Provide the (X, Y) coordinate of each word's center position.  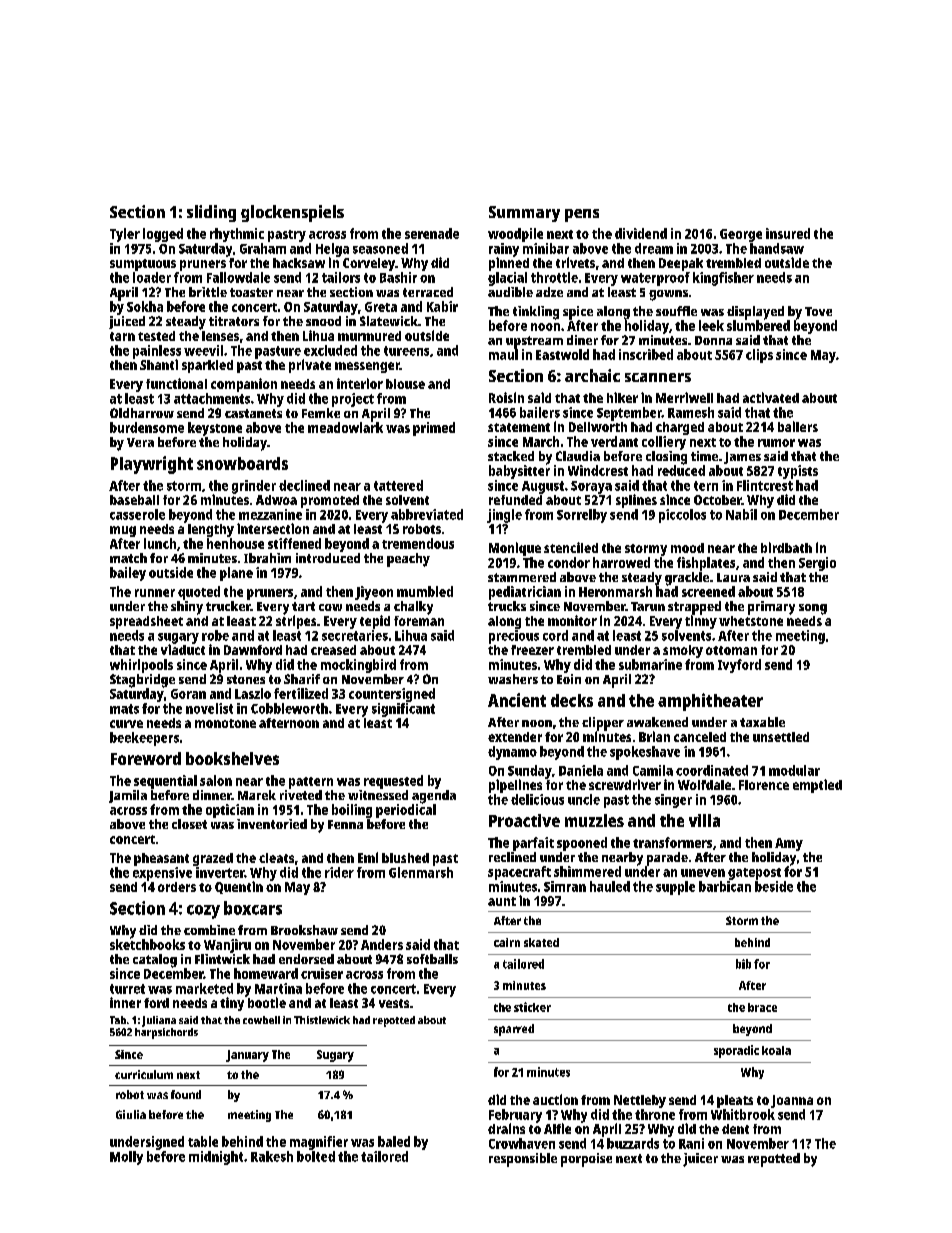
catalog (155, 961)
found (186, 1094)
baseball (134, 500)
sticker (532, 1007)
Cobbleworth (289, 708)
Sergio (817, 564)
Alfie (557, 1128)
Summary (524, 214)
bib (743, 964)
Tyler (125, 235)
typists (798, 472)
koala (776, 1050)
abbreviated (427, 514)
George (741, 235)
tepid (375, 622)
